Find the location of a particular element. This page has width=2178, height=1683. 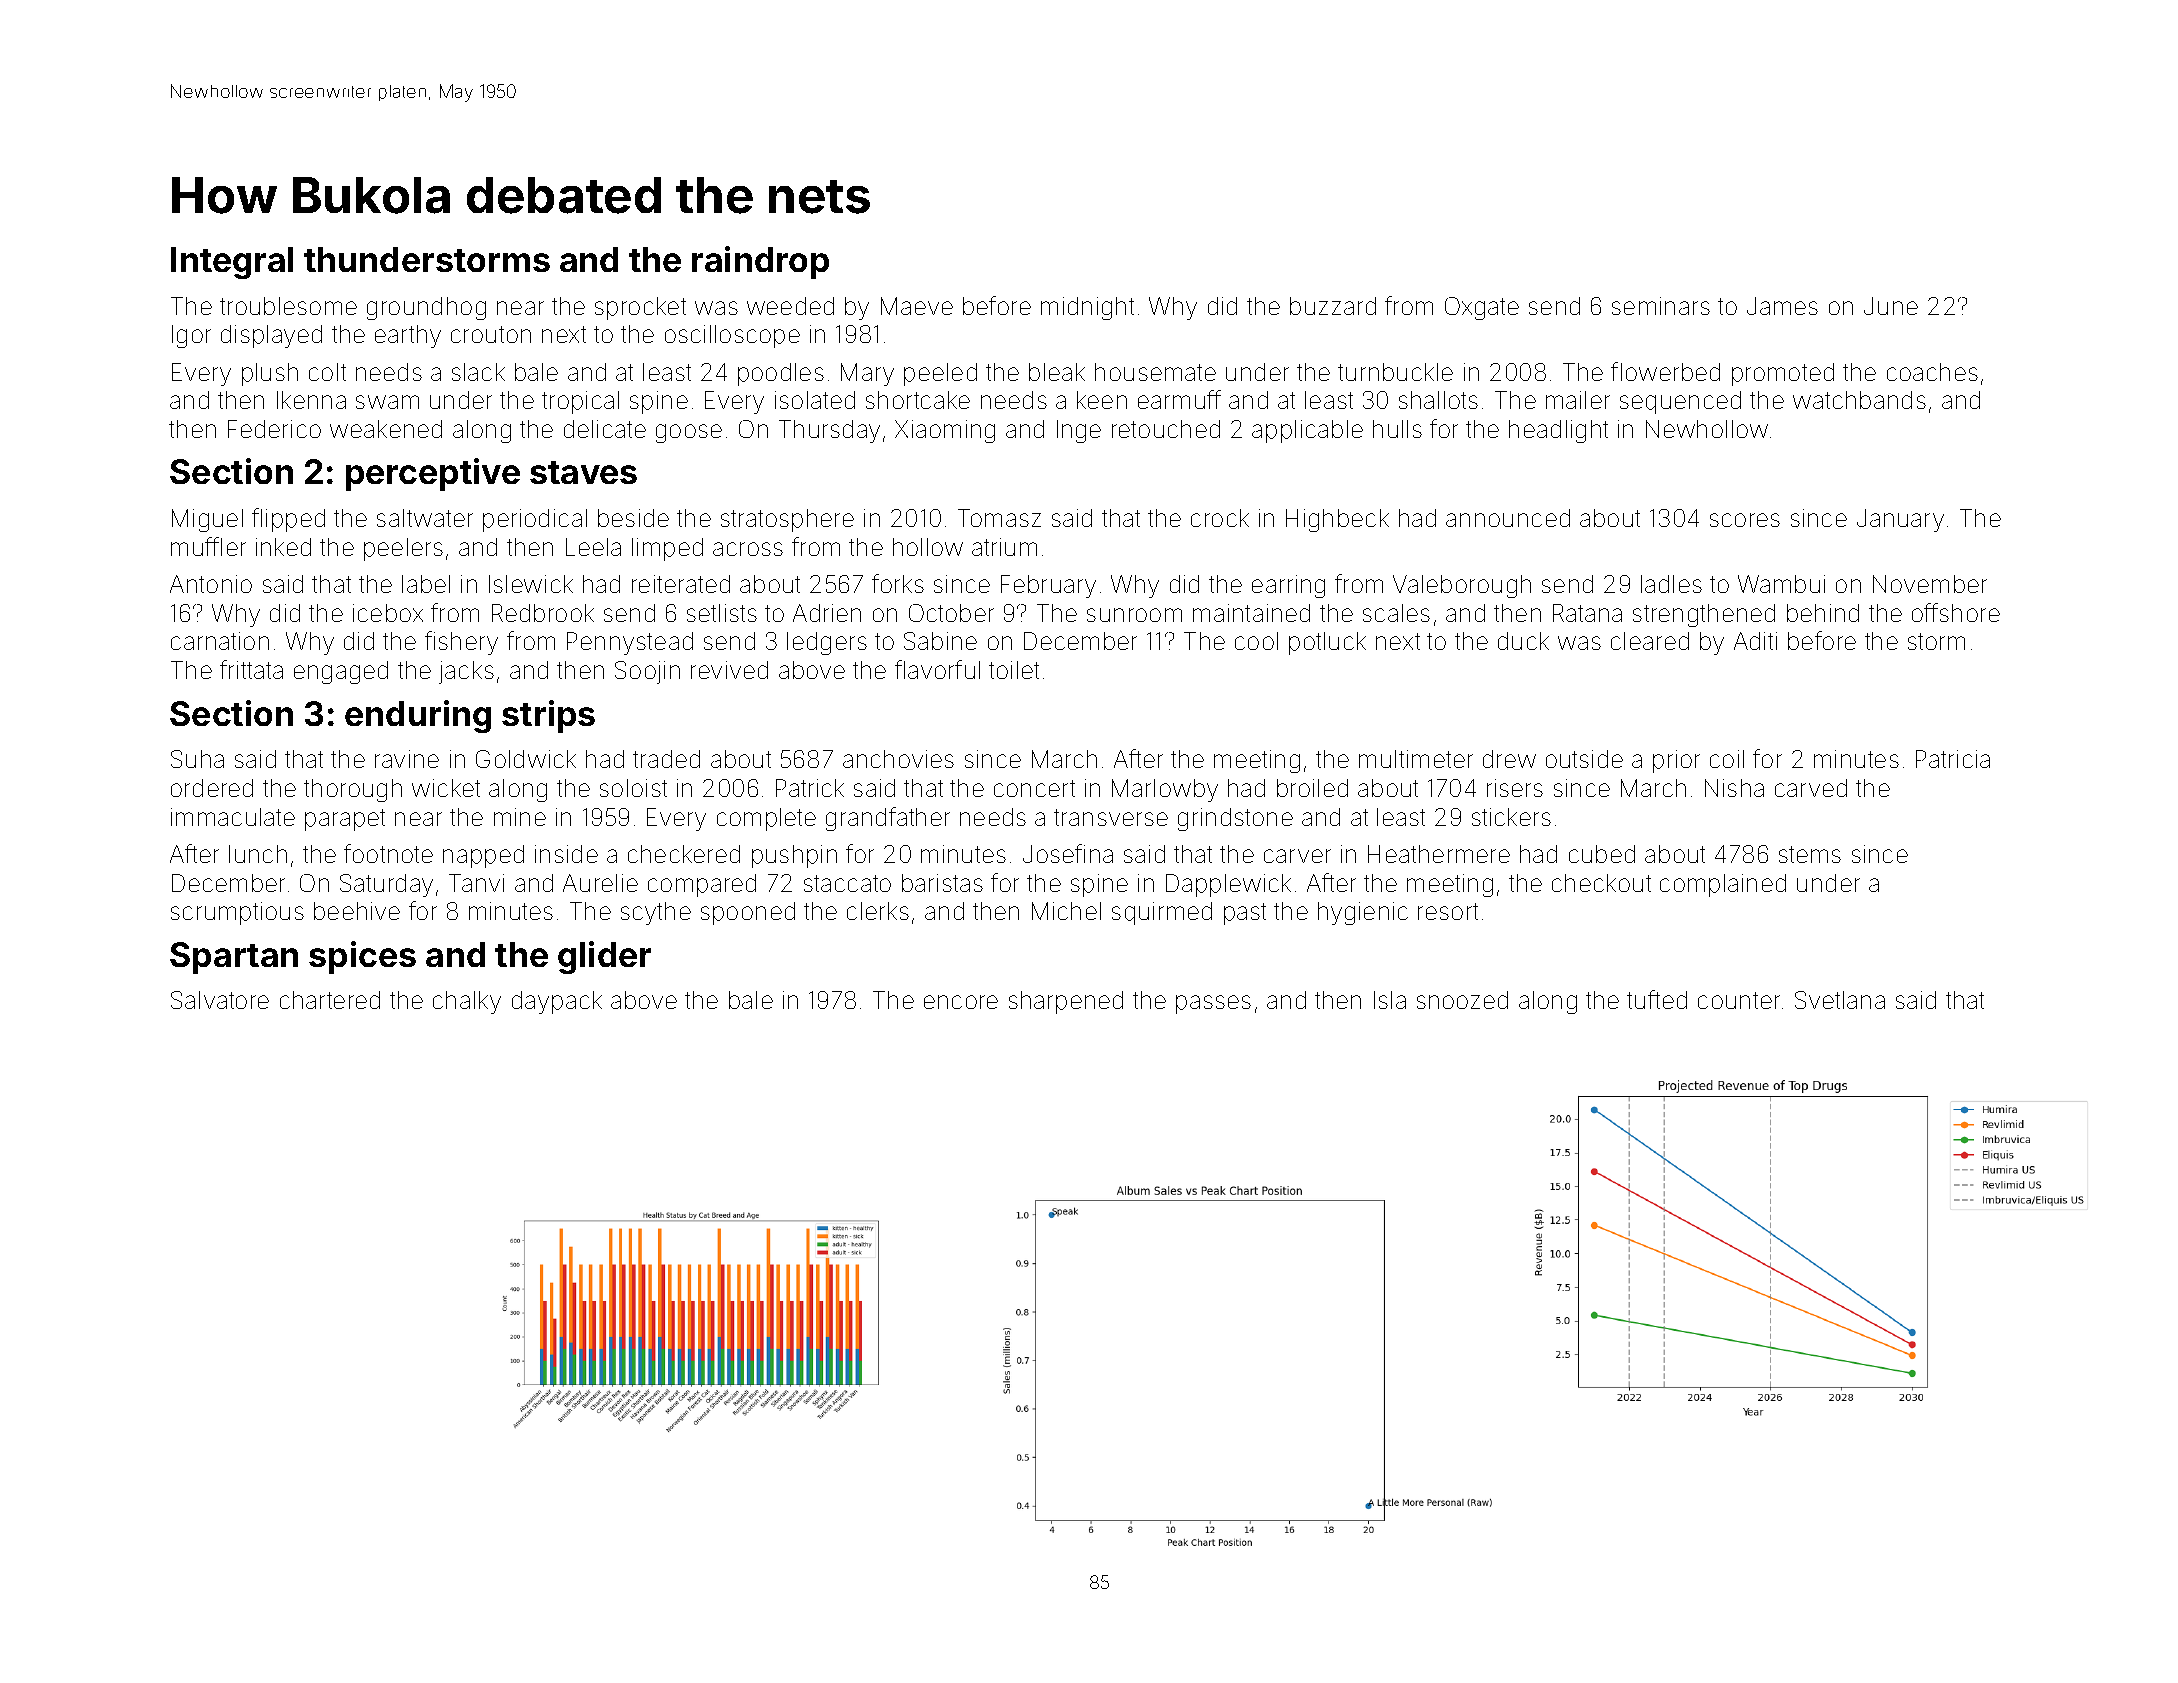

sprocket is located at coordinates (640, 308).
